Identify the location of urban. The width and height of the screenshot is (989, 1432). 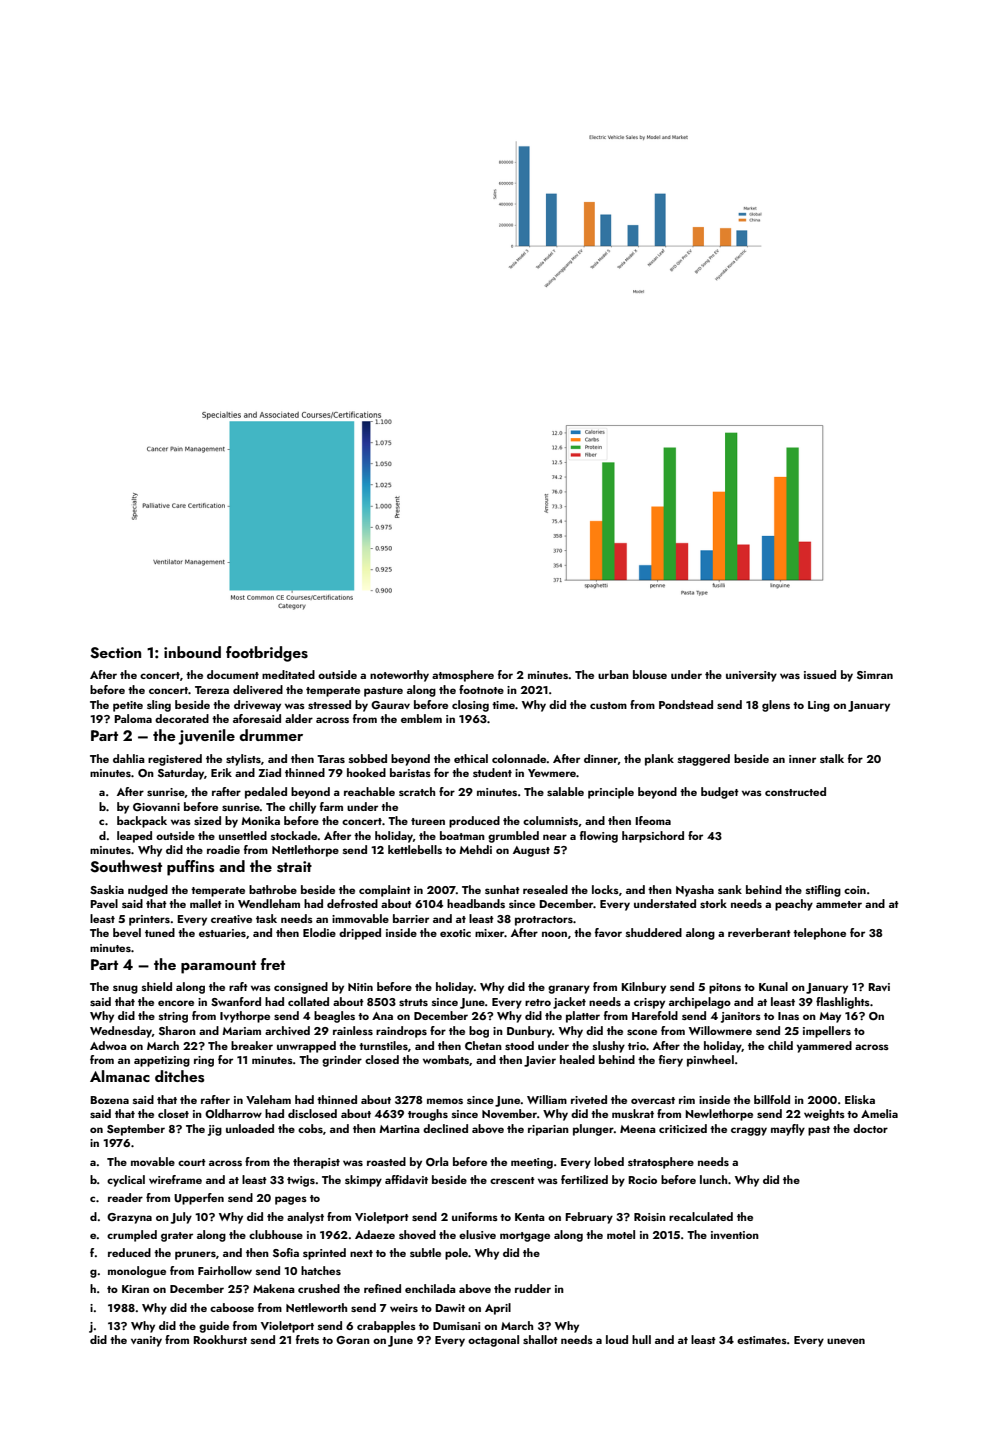
(613, 674).
